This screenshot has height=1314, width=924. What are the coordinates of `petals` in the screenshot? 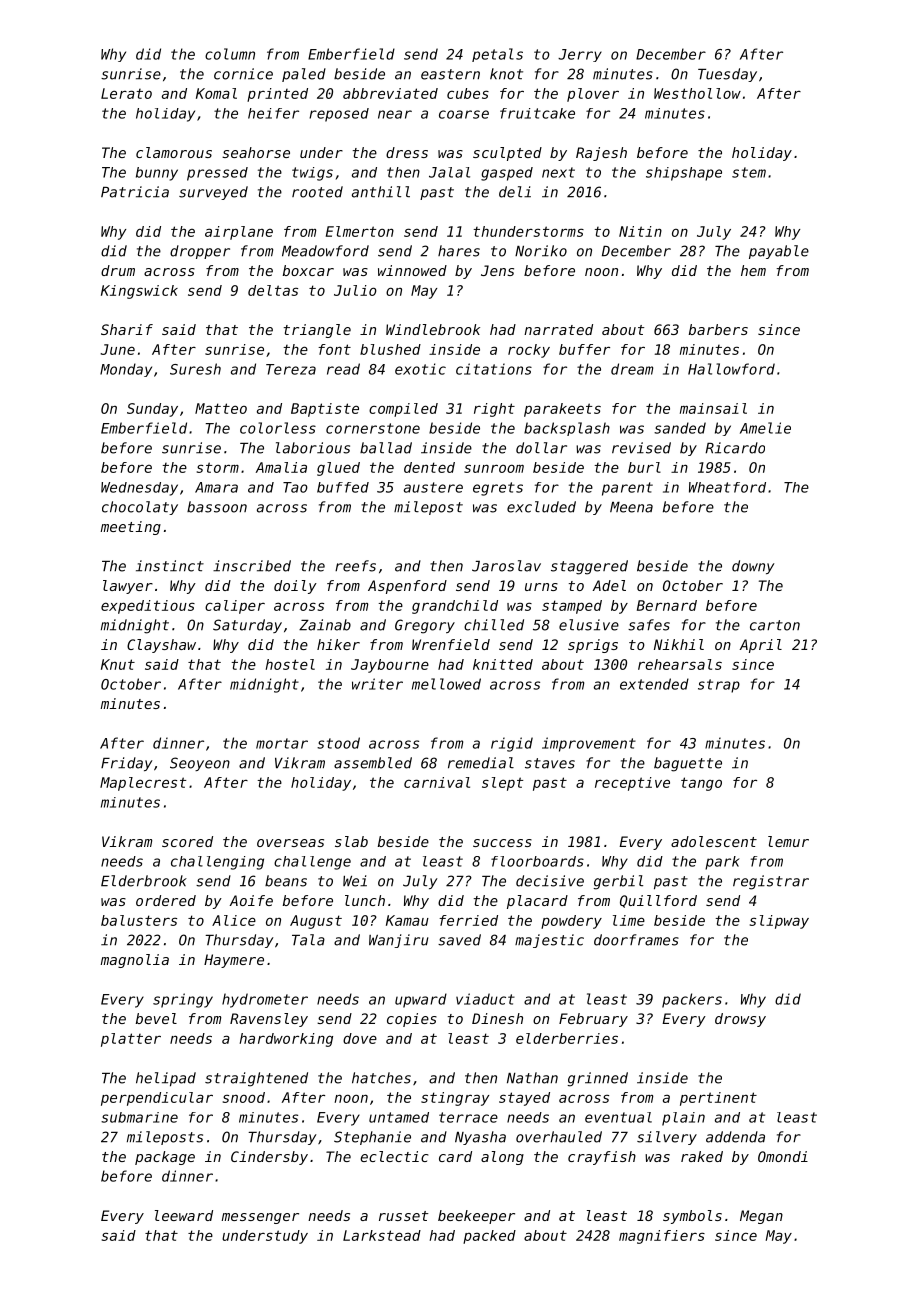 It's located at (497, 55).
